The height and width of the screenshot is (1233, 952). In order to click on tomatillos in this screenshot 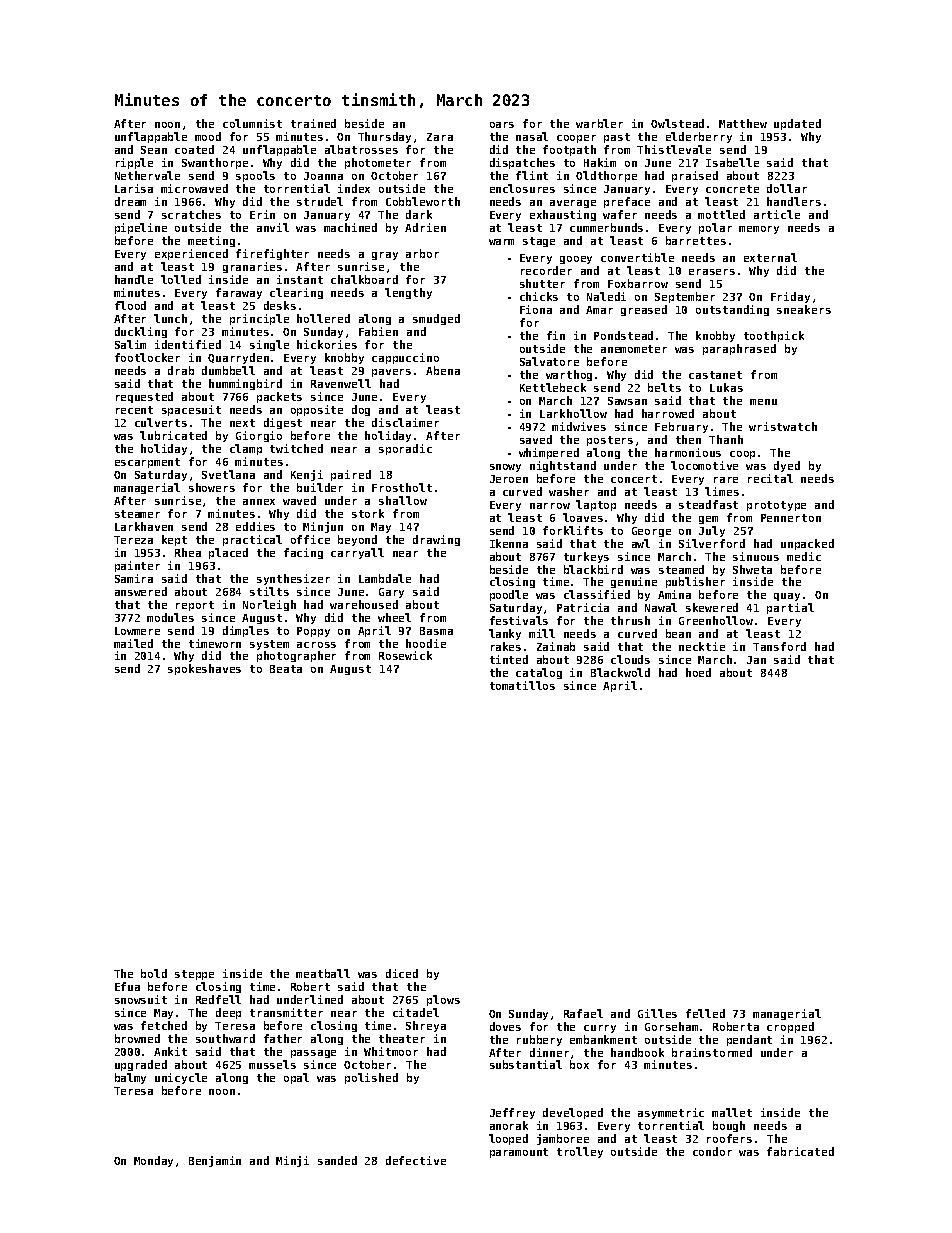, I will do `click(522, 685)`.
